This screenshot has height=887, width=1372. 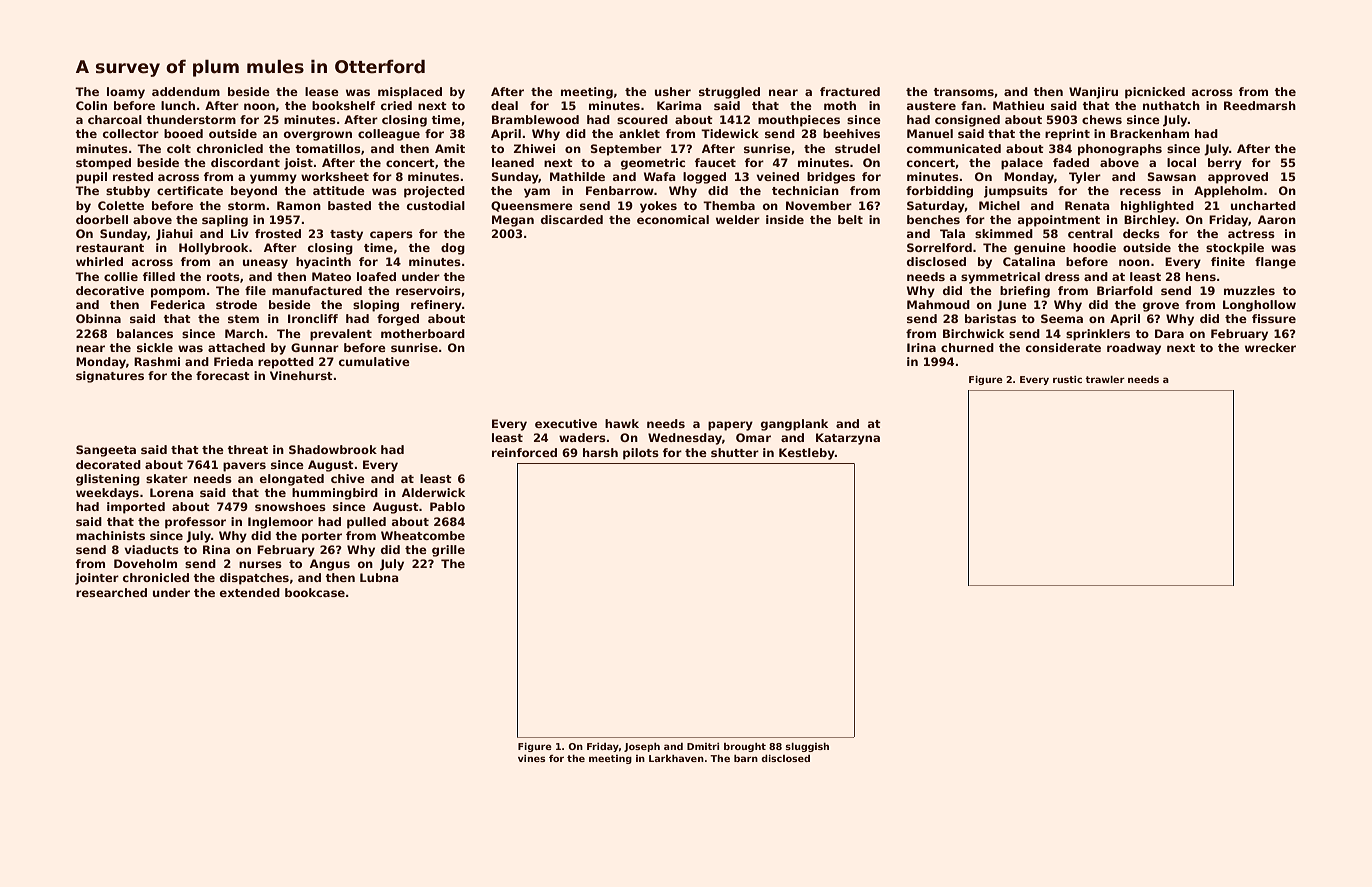 I want to click on stomped, so click(x=103, y=164).
